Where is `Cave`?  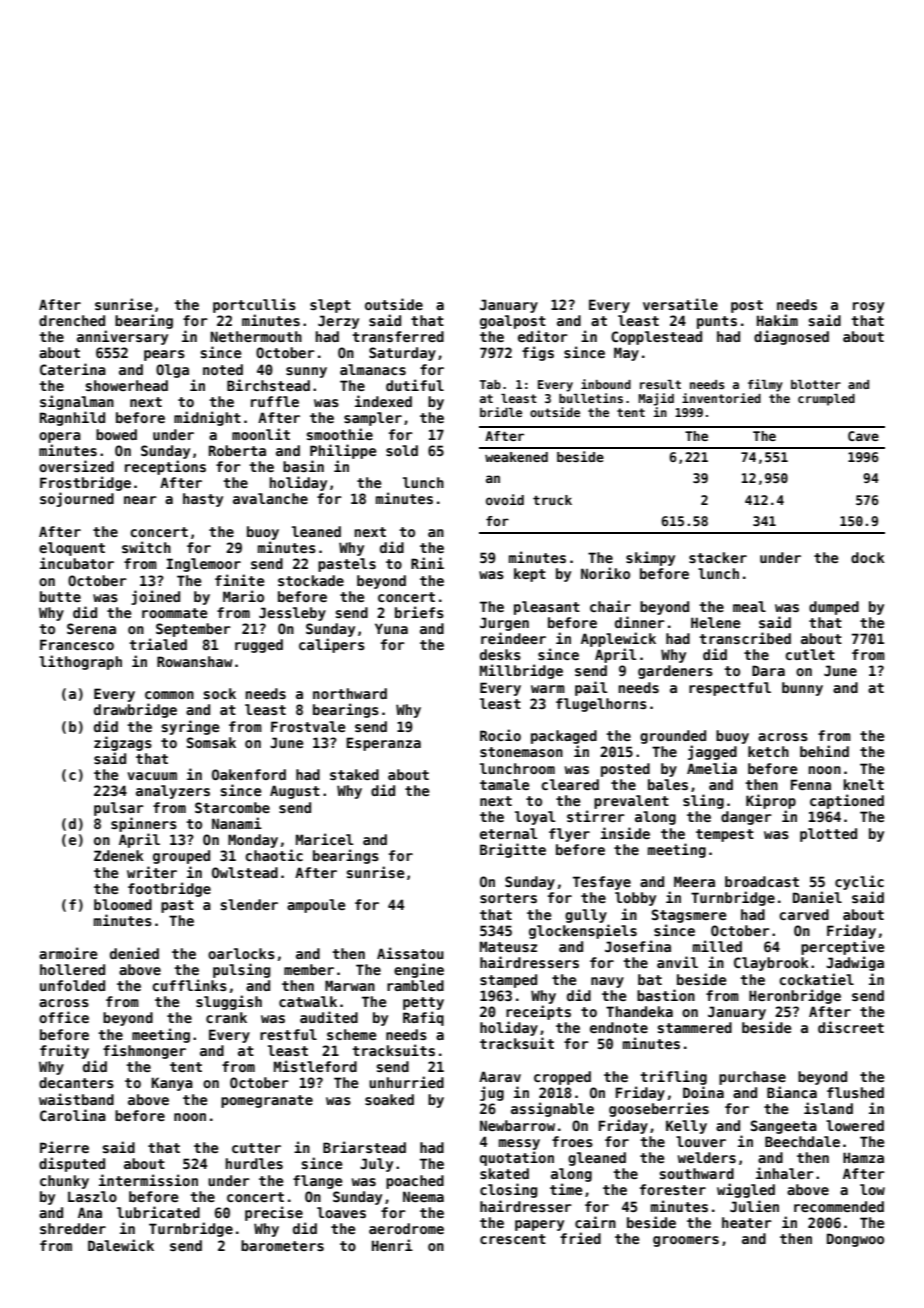
Cave is located at coordinates (863, 436).
